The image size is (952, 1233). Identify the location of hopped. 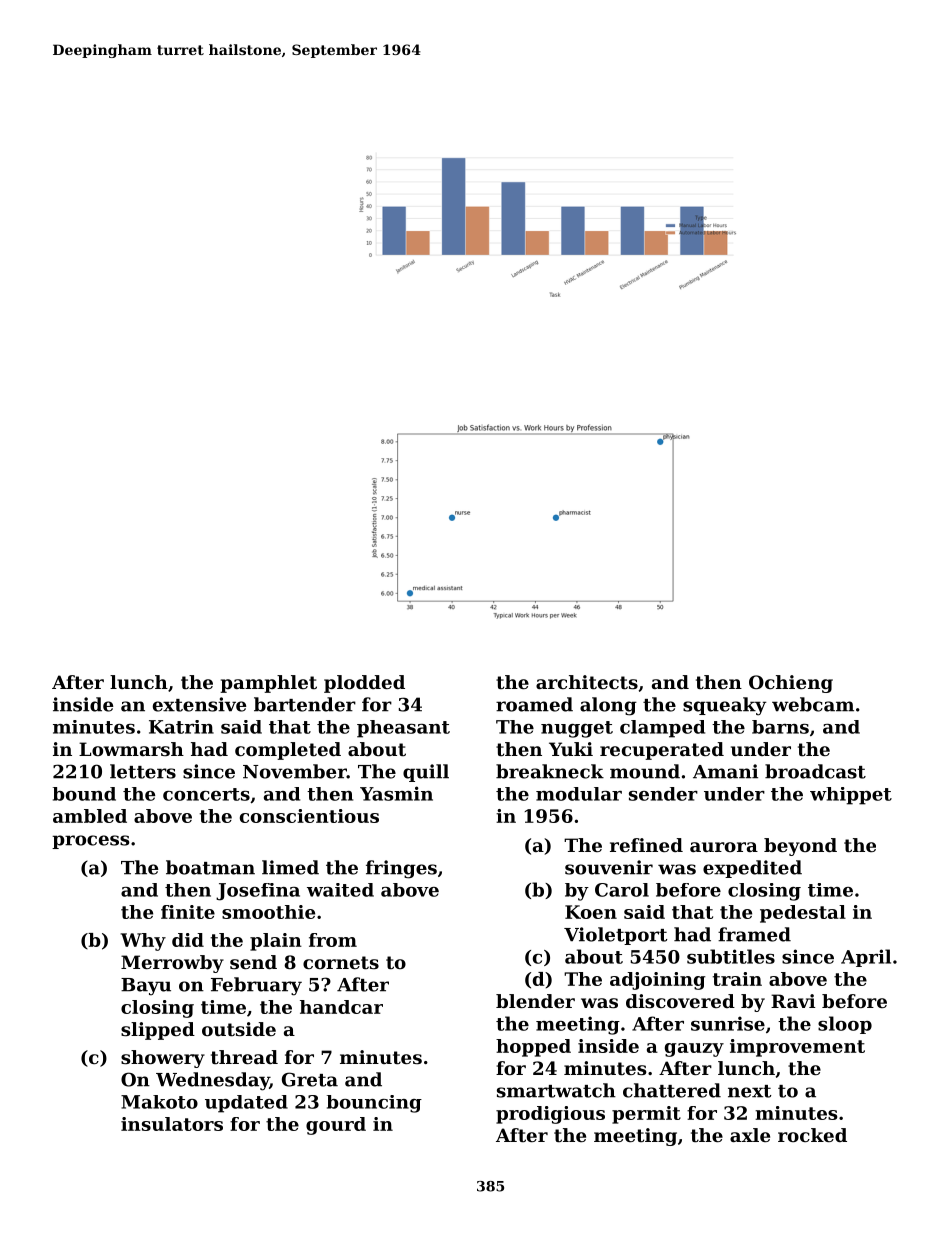
(533, 1048).
